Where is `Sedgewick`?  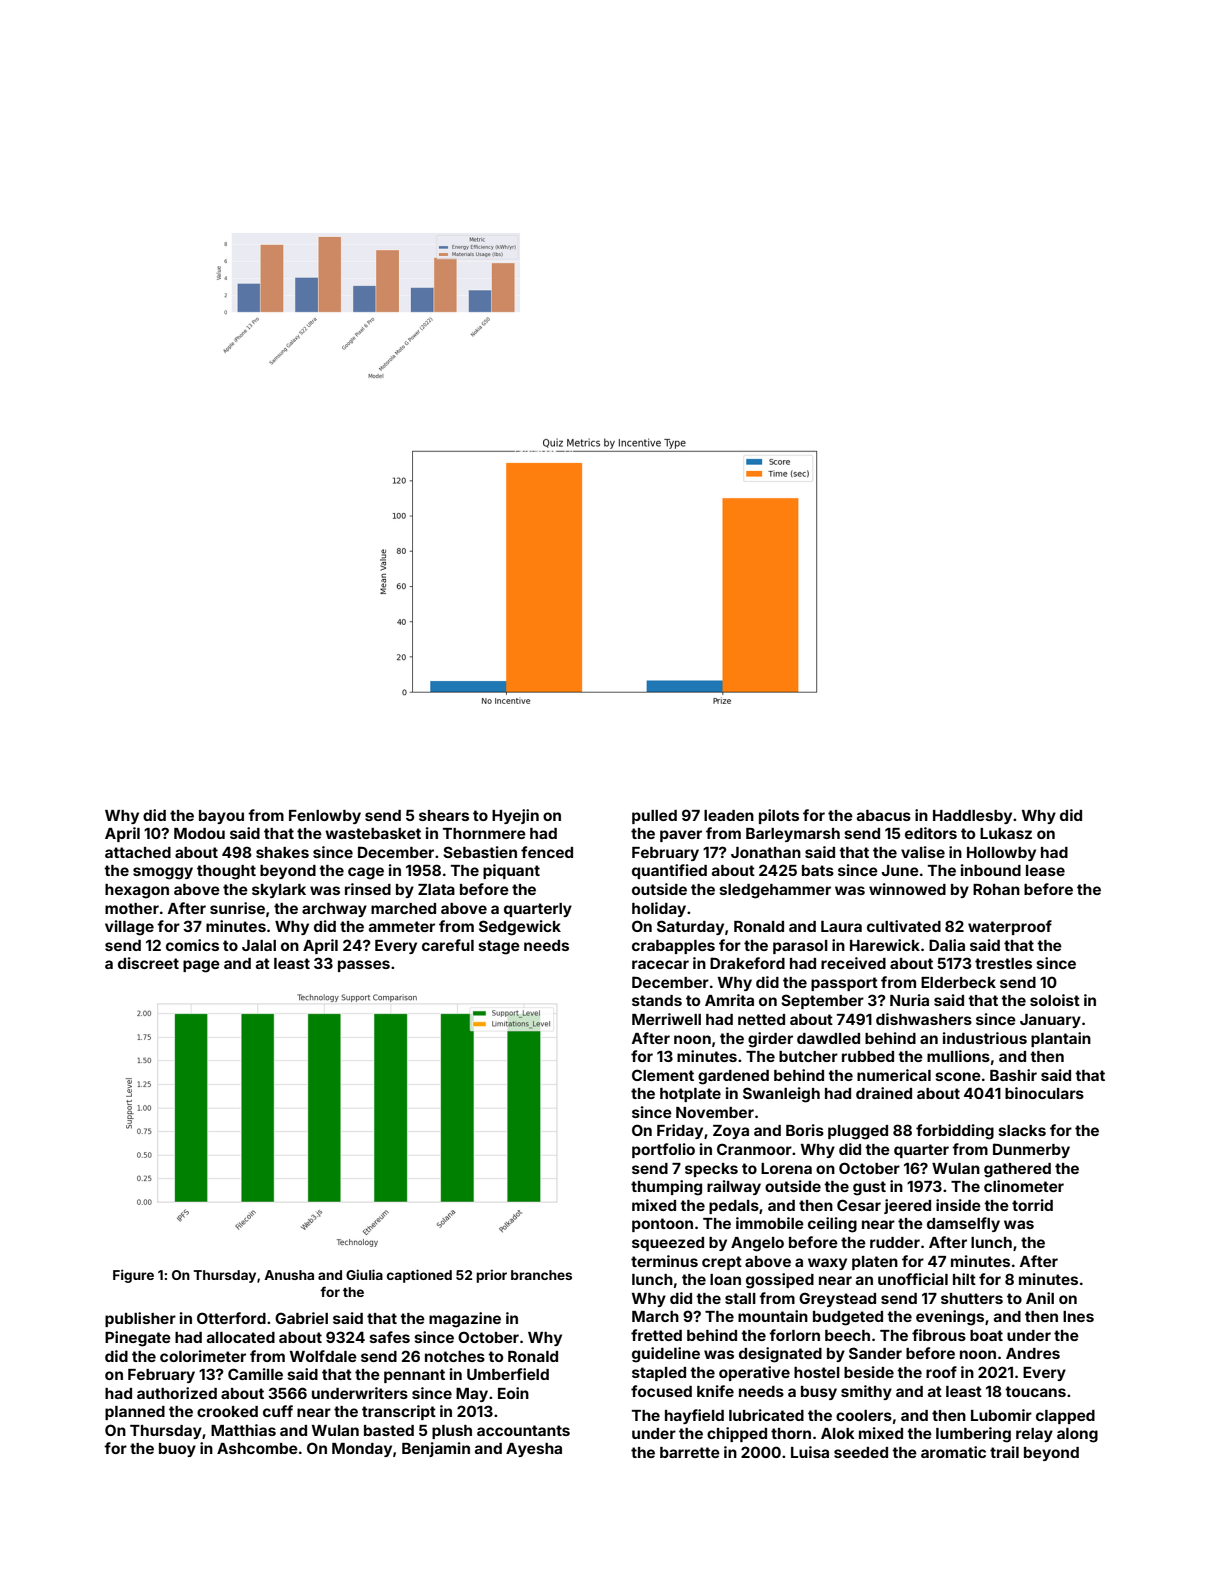 Sedgewick is located at coordinates (520, 928).
